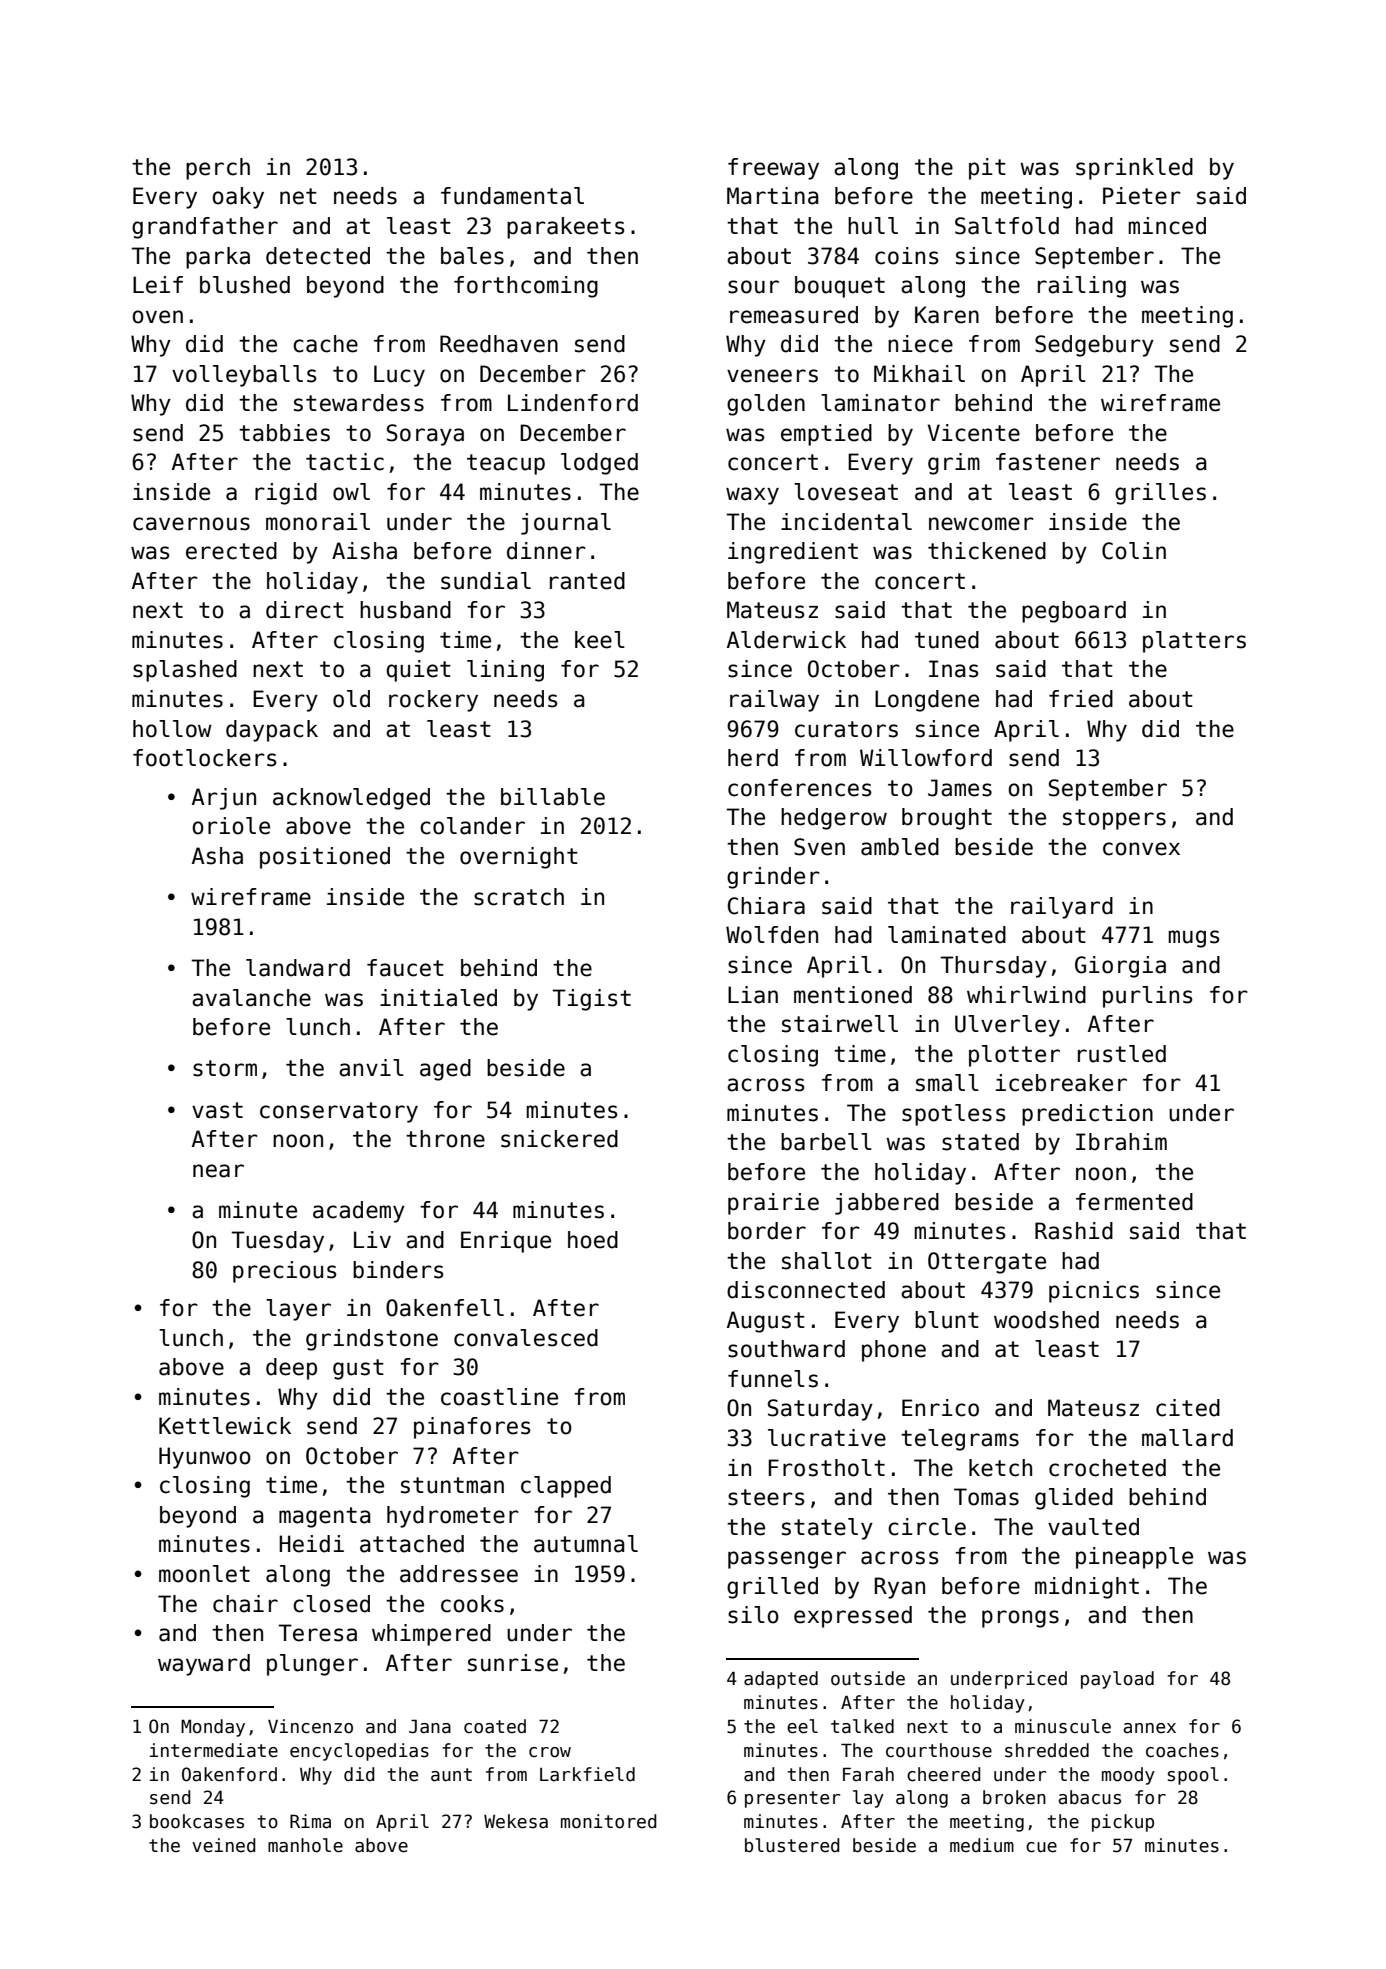 This document has height=1969, width=1386. What do you see at coordinates (1000, 1468) in the document?
I see `ketch` at bounding box center [1000, 1468].
